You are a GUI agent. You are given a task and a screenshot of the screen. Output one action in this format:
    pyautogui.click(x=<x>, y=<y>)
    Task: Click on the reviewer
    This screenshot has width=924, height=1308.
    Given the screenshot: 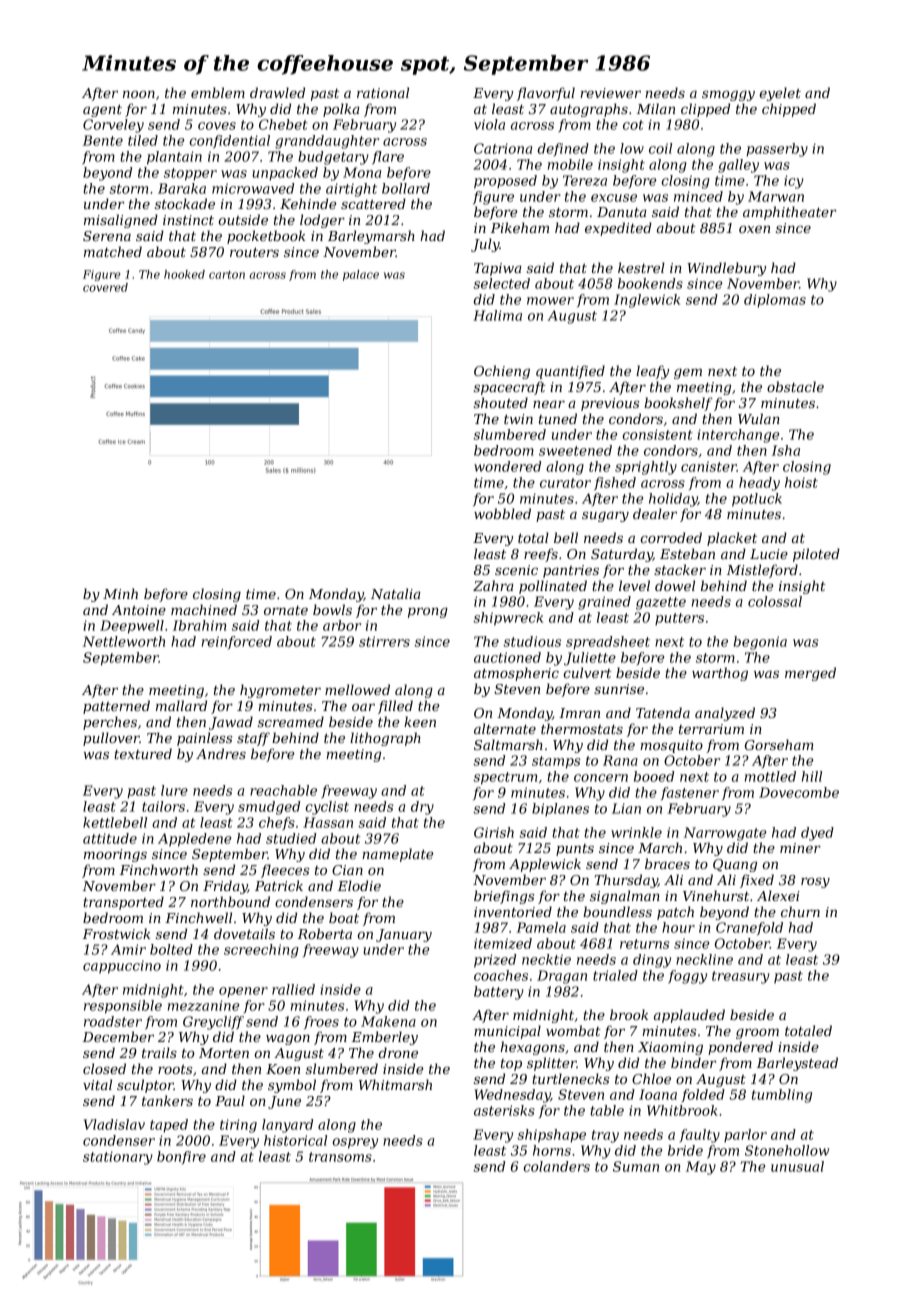 What is the action you would take?
    pyautogui.click(x=610, y=93)
